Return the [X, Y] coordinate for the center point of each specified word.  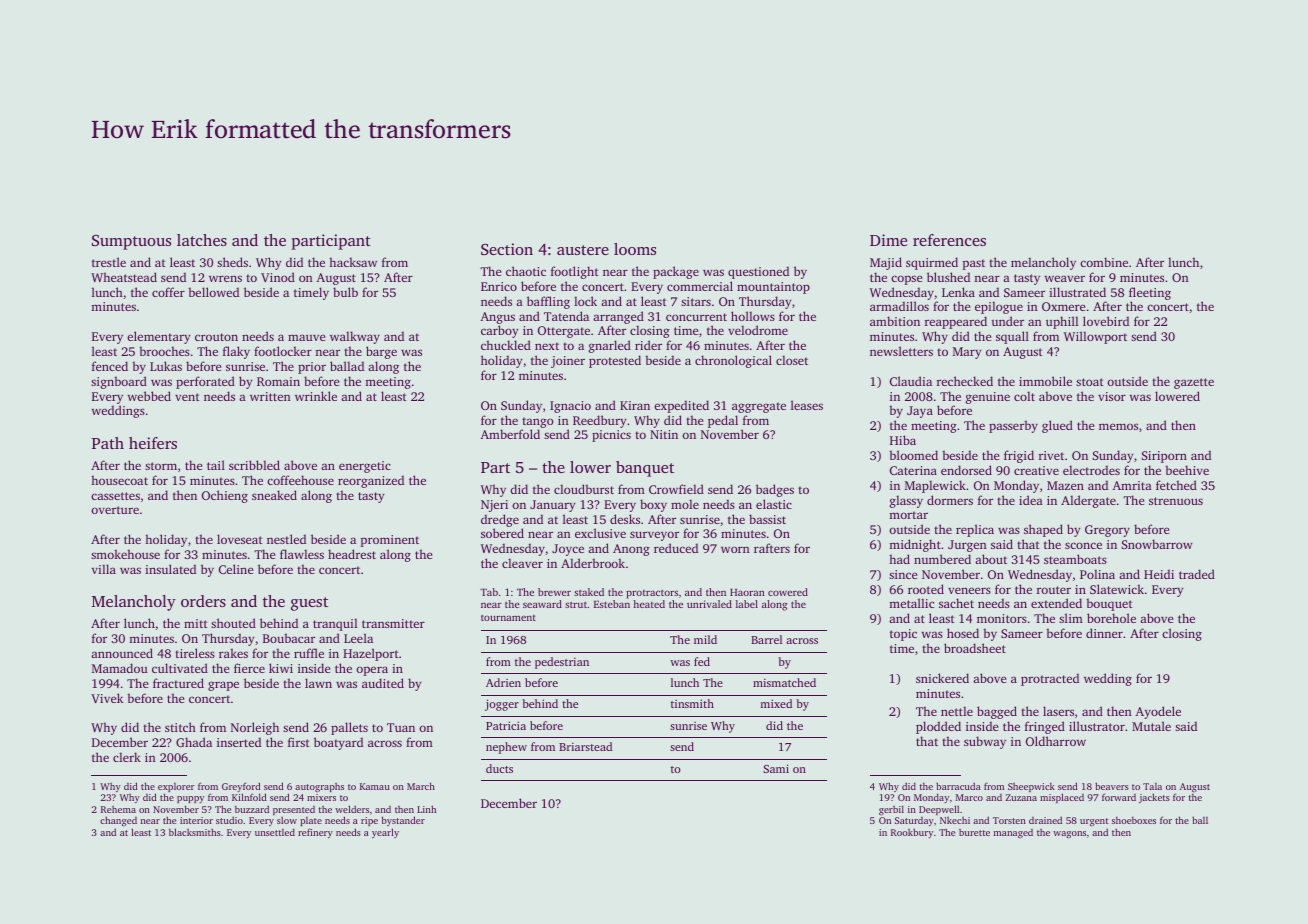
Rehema [118, 809]
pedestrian [562, 663]
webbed [149, 396]
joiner [568, 362]
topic [903, 635]
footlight [575, 272]
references [949, 240]
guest [309, 604]
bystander [403, 821]
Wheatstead [124, 277]
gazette [1194, 383]
